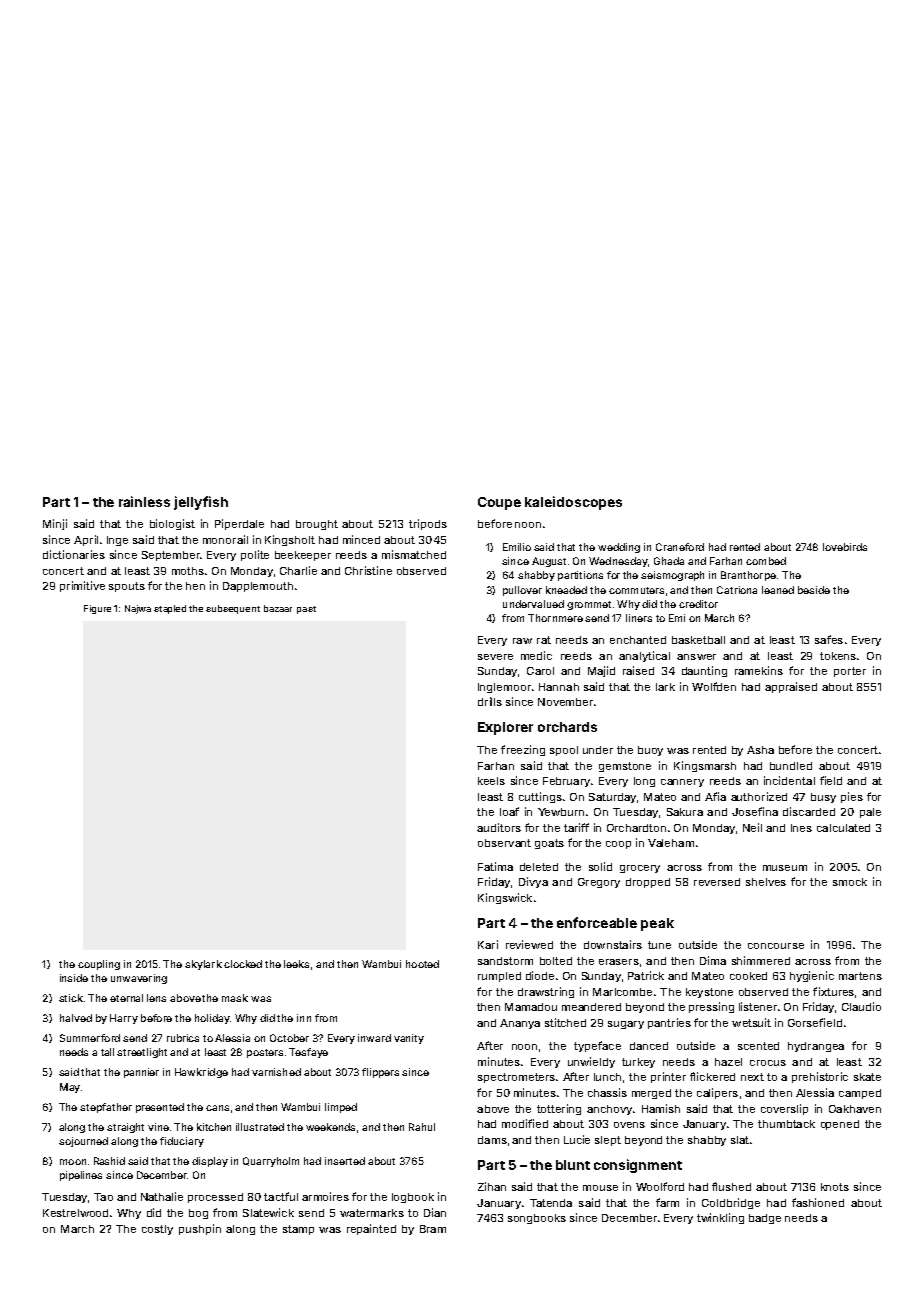 The width and height of the document is (924, 1308). Describe the element at coordinates (573, 503) in the document. I see `kaleidoscopes` at that location.
